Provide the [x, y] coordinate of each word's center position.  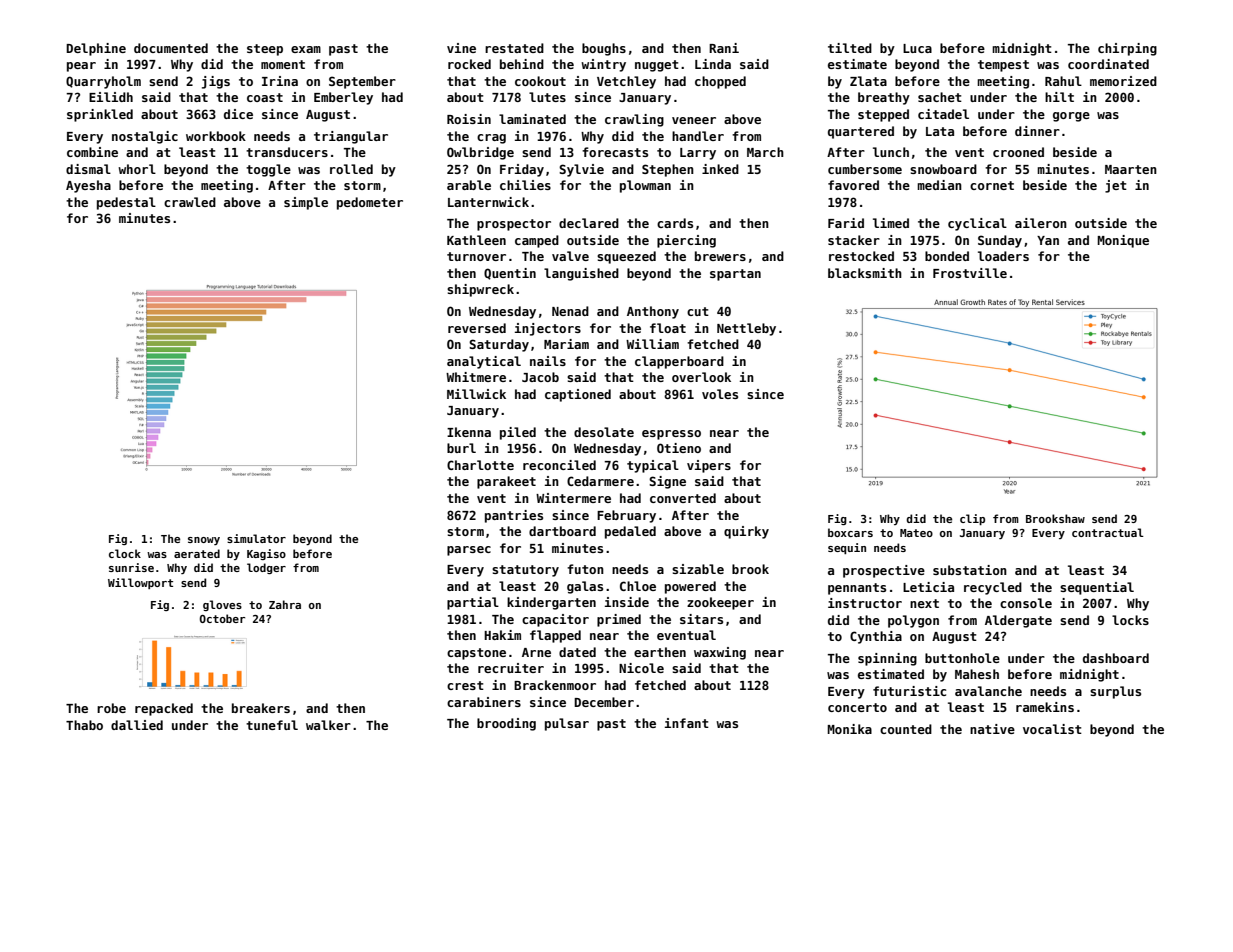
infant [687, 723]
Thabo [84, 725]
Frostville [970, 273]
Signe [667, 482]
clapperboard [679, 362]
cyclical [977, 224]
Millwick [476, 394]
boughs [604, 49]
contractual [1108, 532]
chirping [1127, 49]
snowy [204, 541]
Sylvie [581, 170]
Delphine [96, 49]
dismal [88, 169]
